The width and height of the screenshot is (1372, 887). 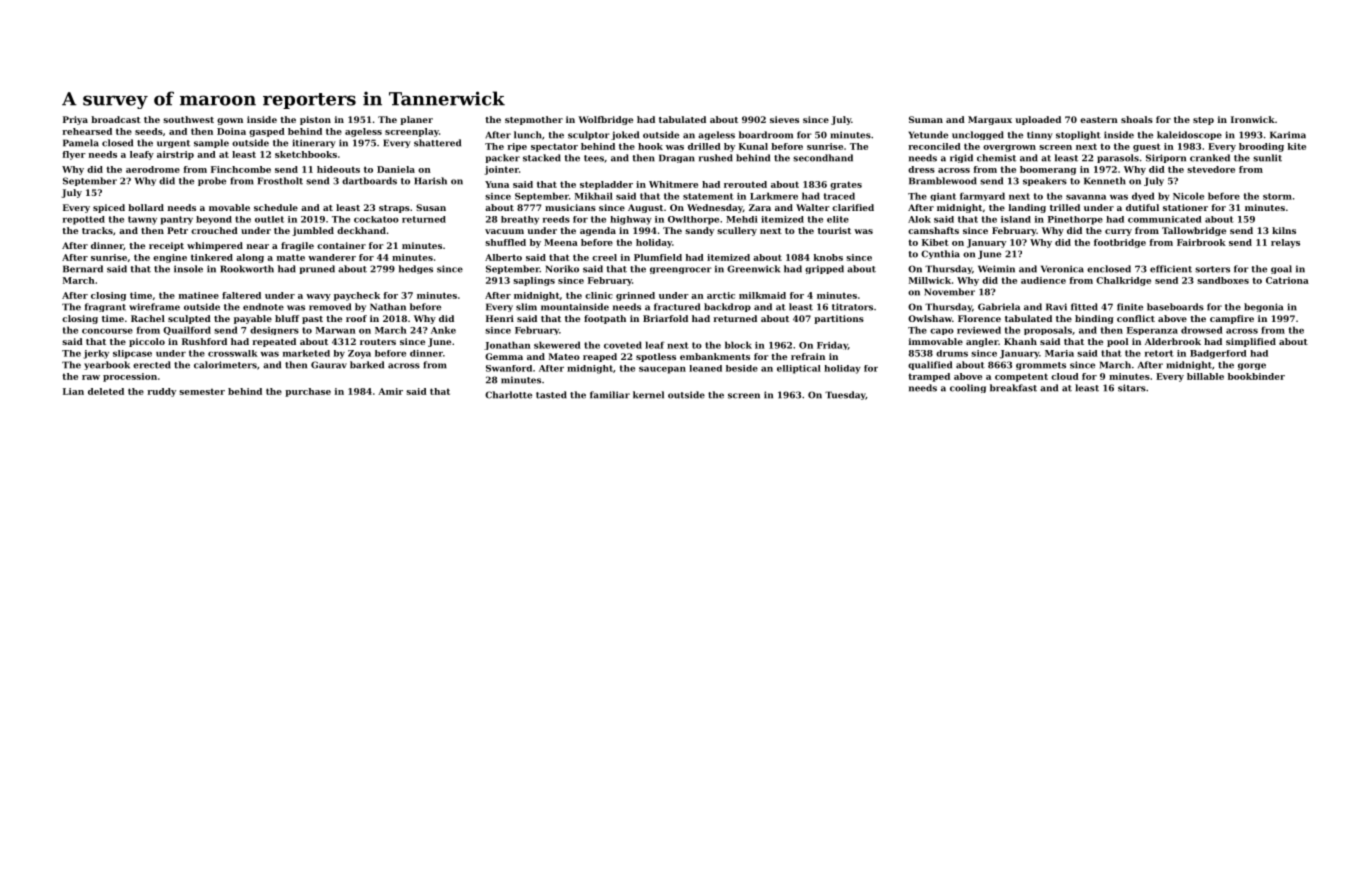 What do you see at coordinates (330, 307) in the screenshot?
I see `removed` at bounding box center [330, 307].
